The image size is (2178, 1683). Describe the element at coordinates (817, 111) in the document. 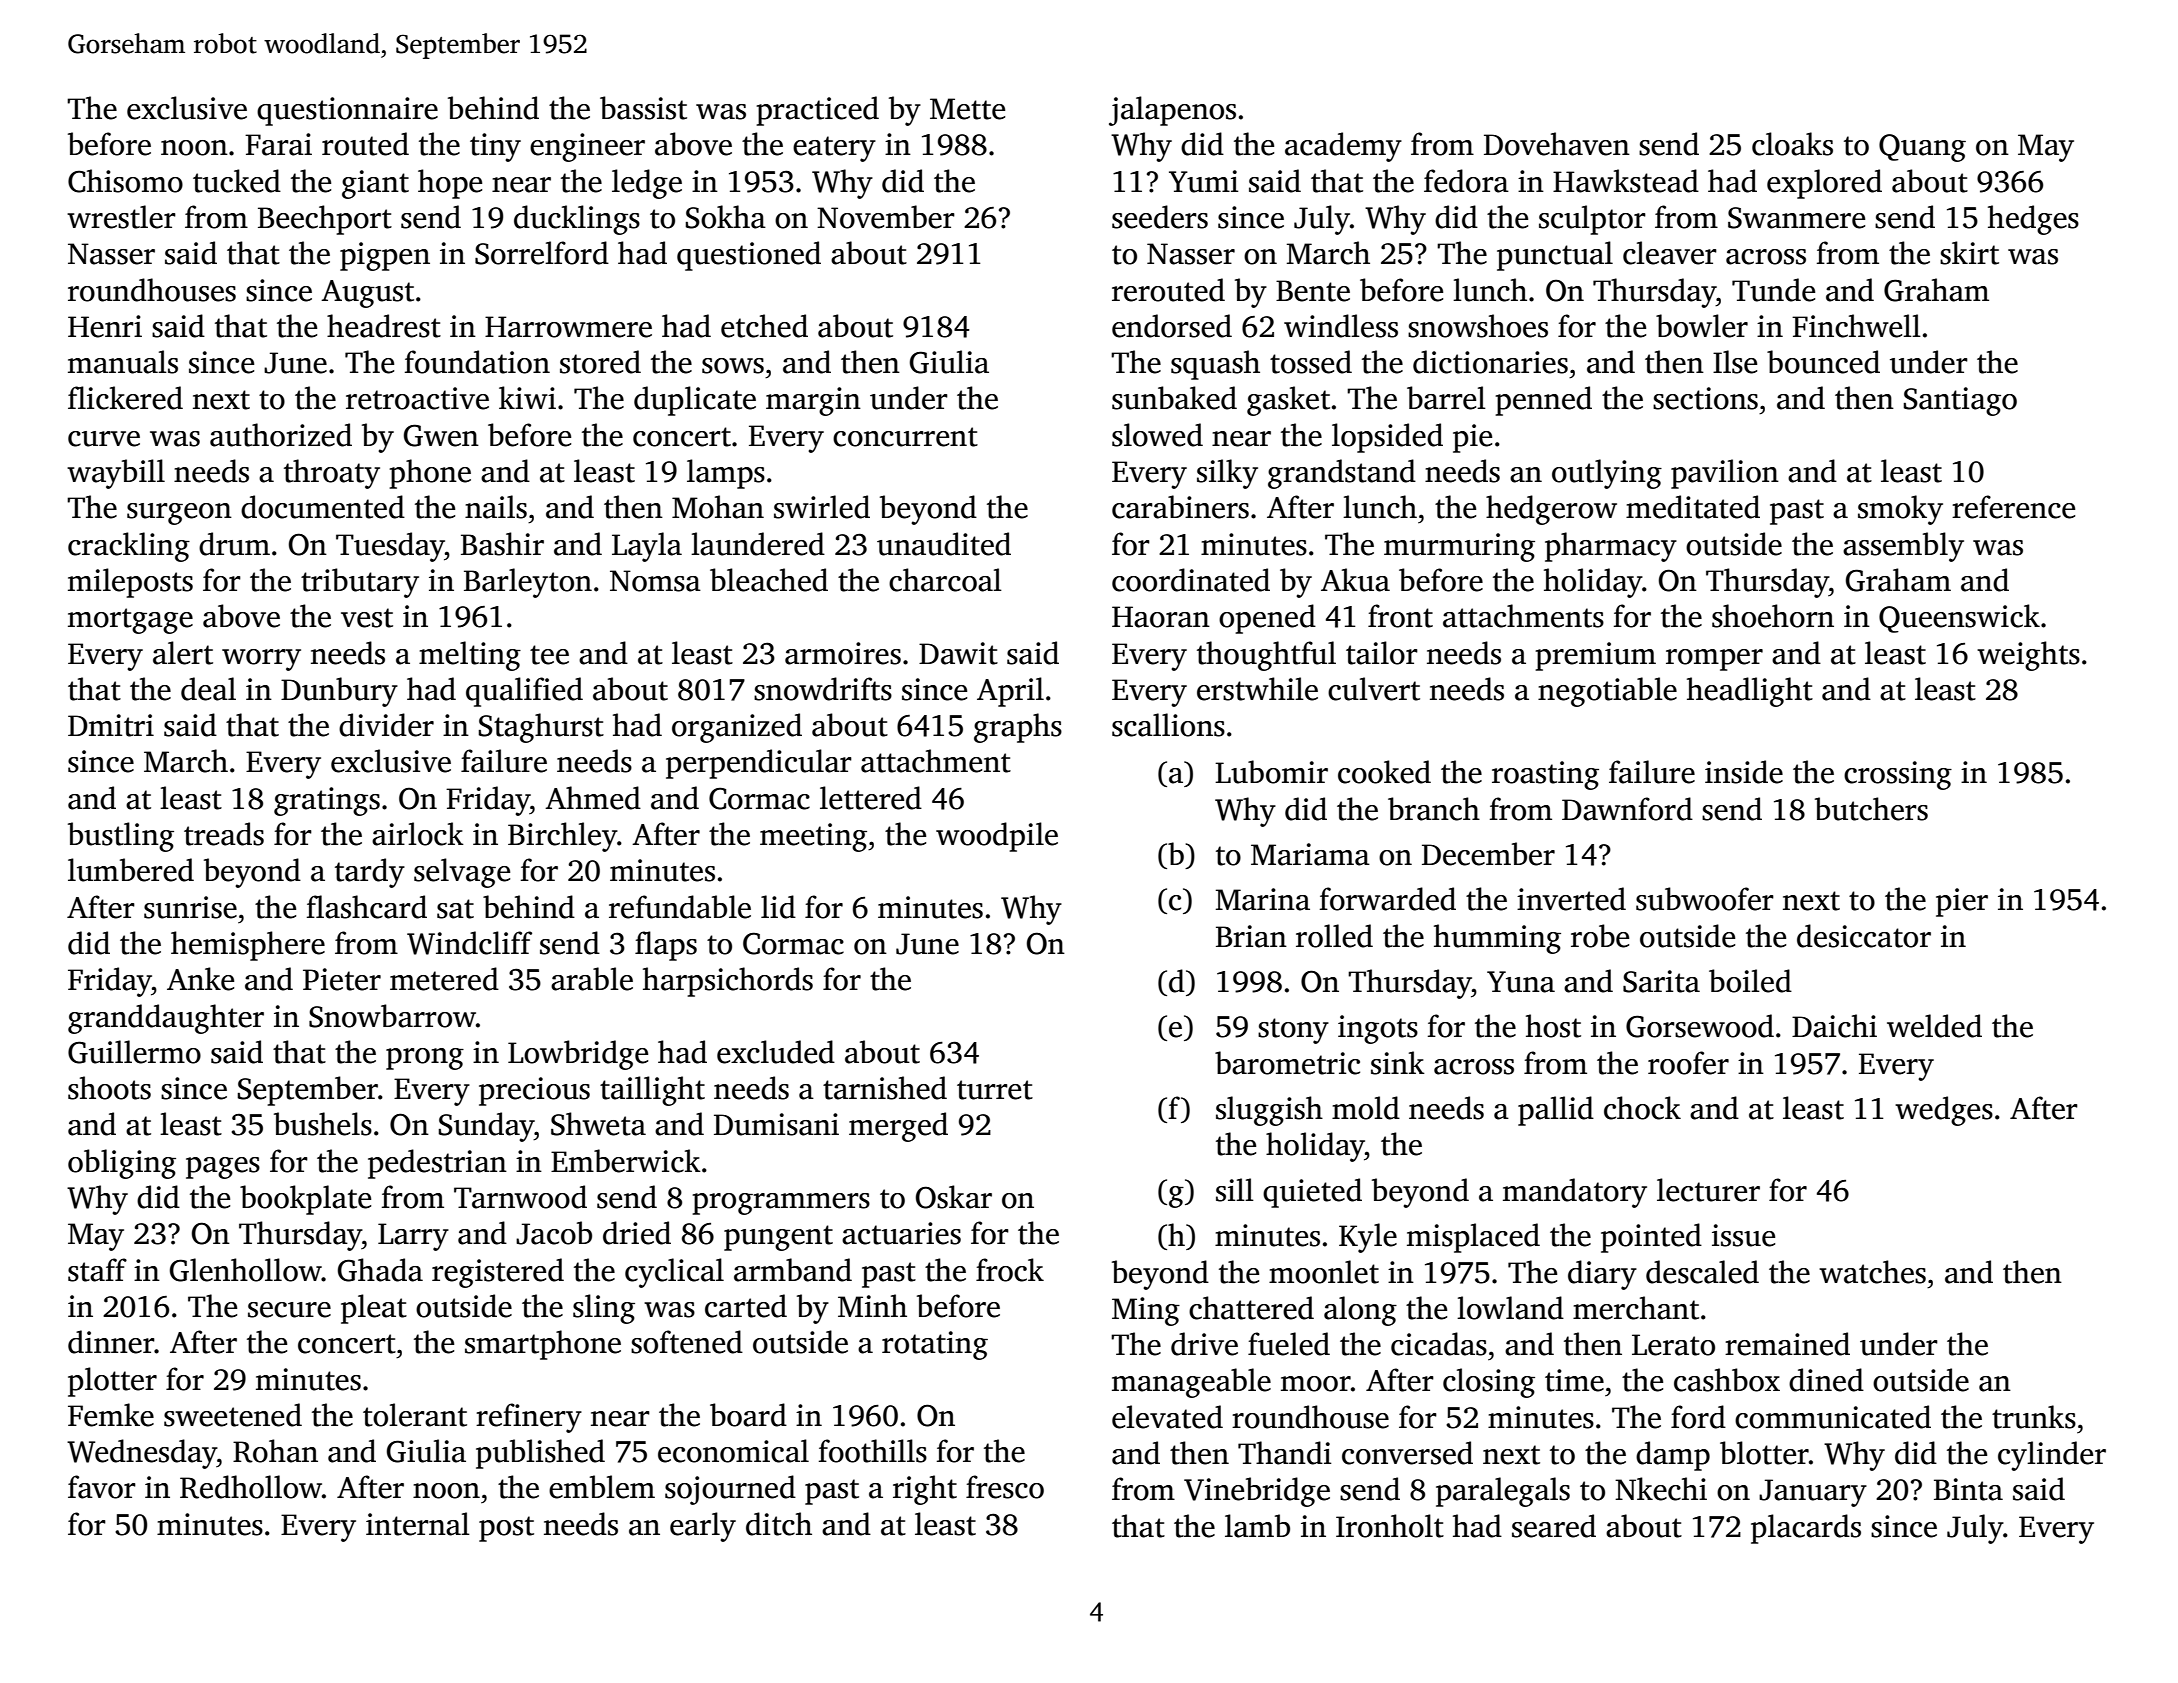

I see `practiced` at that location.
